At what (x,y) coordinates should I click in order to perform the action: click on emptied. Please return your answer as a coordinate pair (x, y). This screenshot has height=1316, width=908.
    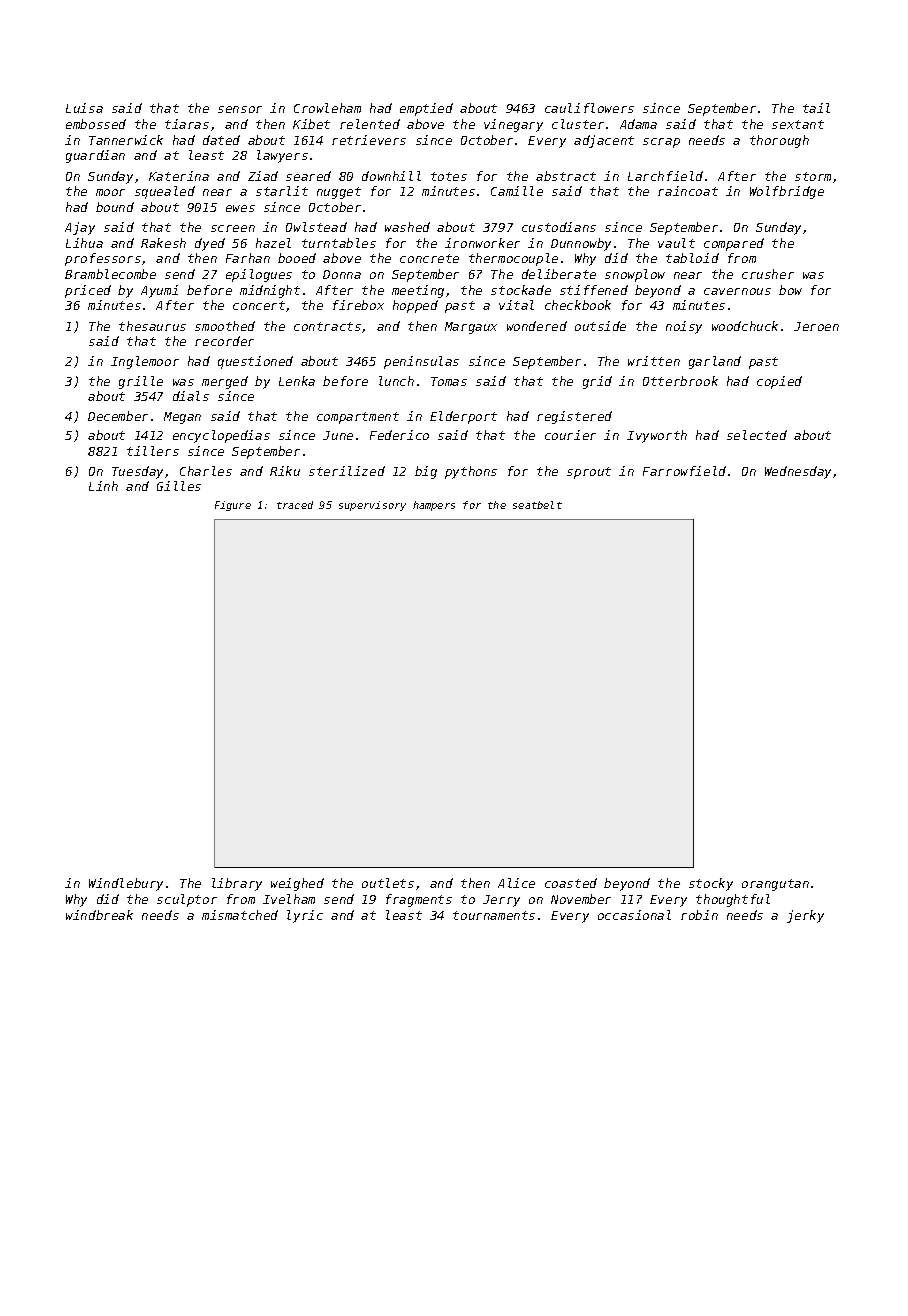
    Looking at the image, I should click on (426, 109).
